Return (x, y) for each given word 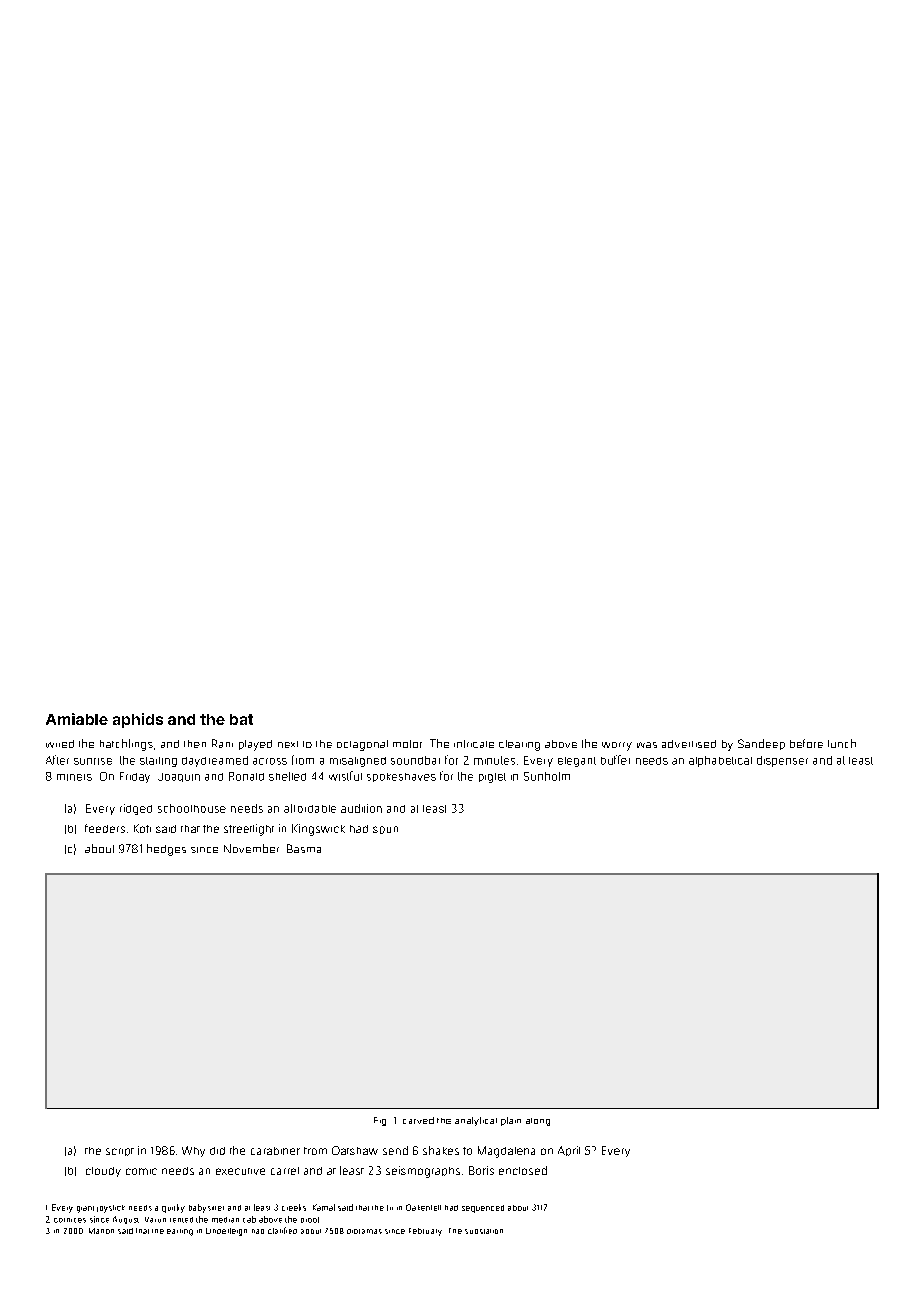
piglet (492, 778)
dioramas (364, 1231)
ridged (136, 809)
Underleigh (226, 1232)
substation (484, 1231)
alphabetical (720, 761)
